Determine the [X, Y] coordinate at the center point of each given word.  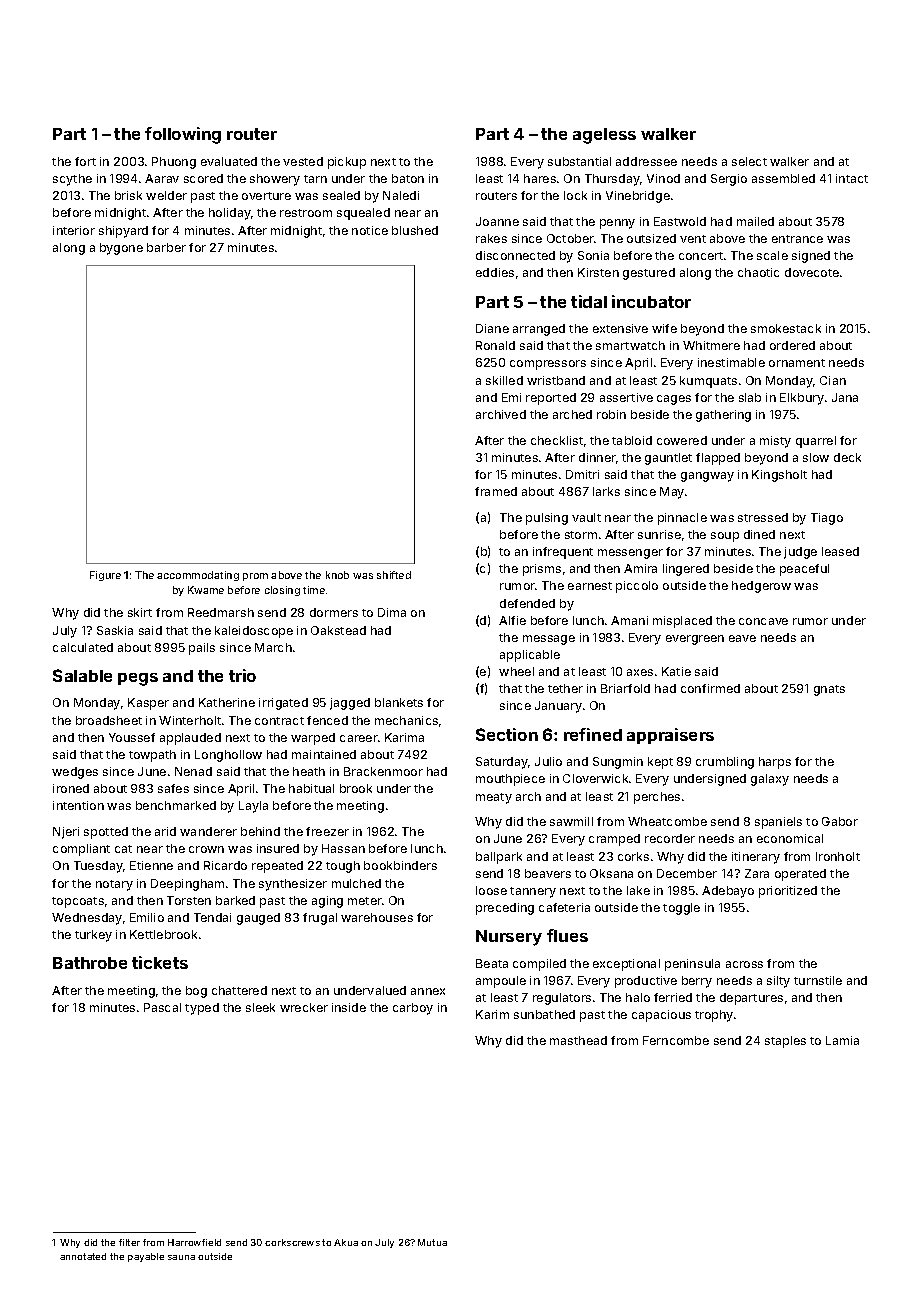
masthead [578, 1040]
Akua [346, 1242]
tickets [160, 962]
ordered [792, 345]
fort [85, 161]
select [749, 161]
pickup [347, 163]
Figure [105, 576]
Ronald [495, 345]
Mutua [432, 1242]
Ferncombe [676, 1040]
